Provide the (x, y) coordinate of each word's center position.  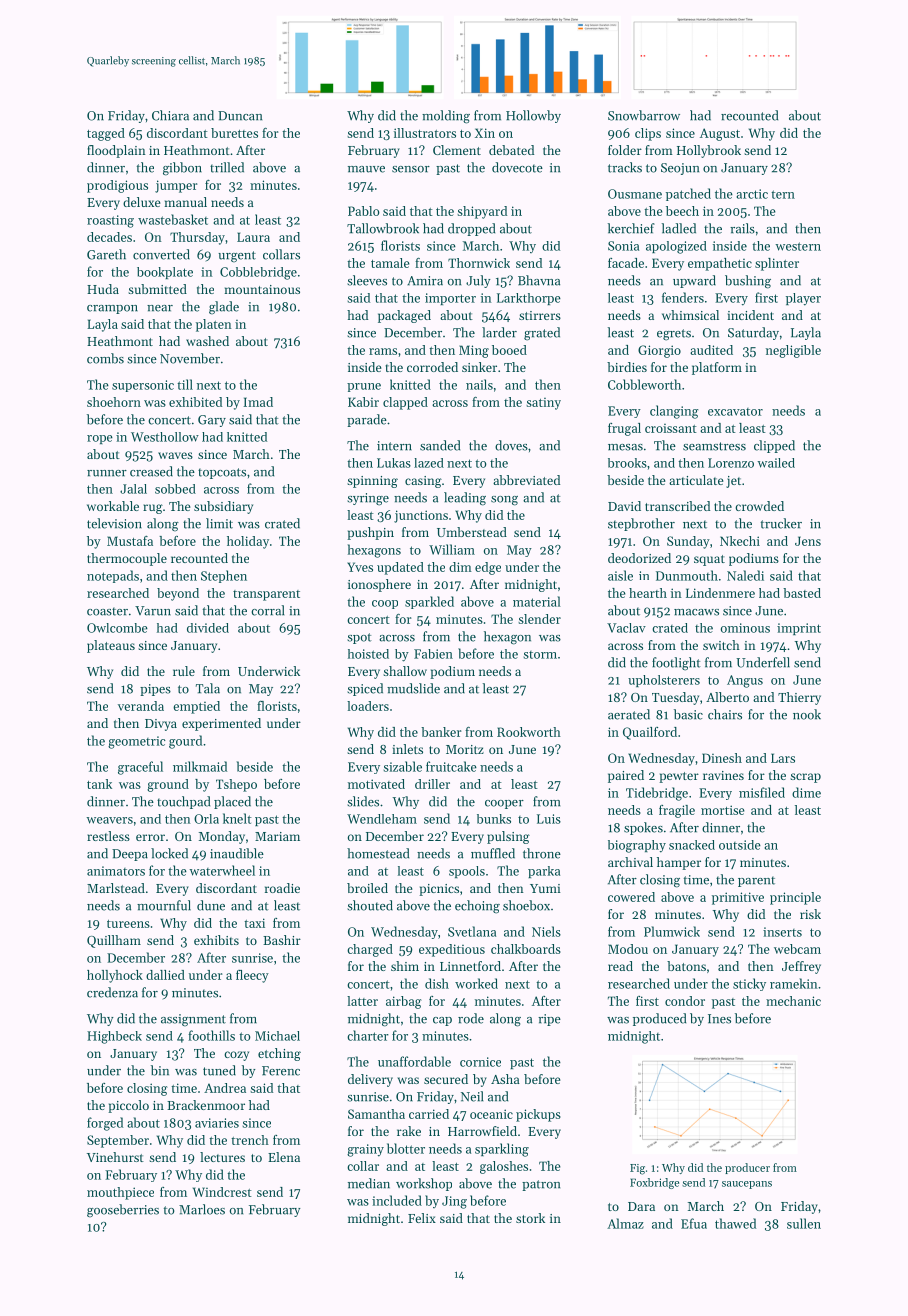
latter (362, 1001)
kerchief (631, 228)
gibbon (182, 169)
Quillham (114, 941)
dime (806, 792)
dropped (471, 229)
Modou (628, 949)
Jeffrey (801, 967)
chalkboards (526, 949)
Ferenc (281, 1071)
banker (441, 732)
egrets (674, 335)
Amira (425, 281)
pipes (155, 690)
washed (207, 341)
